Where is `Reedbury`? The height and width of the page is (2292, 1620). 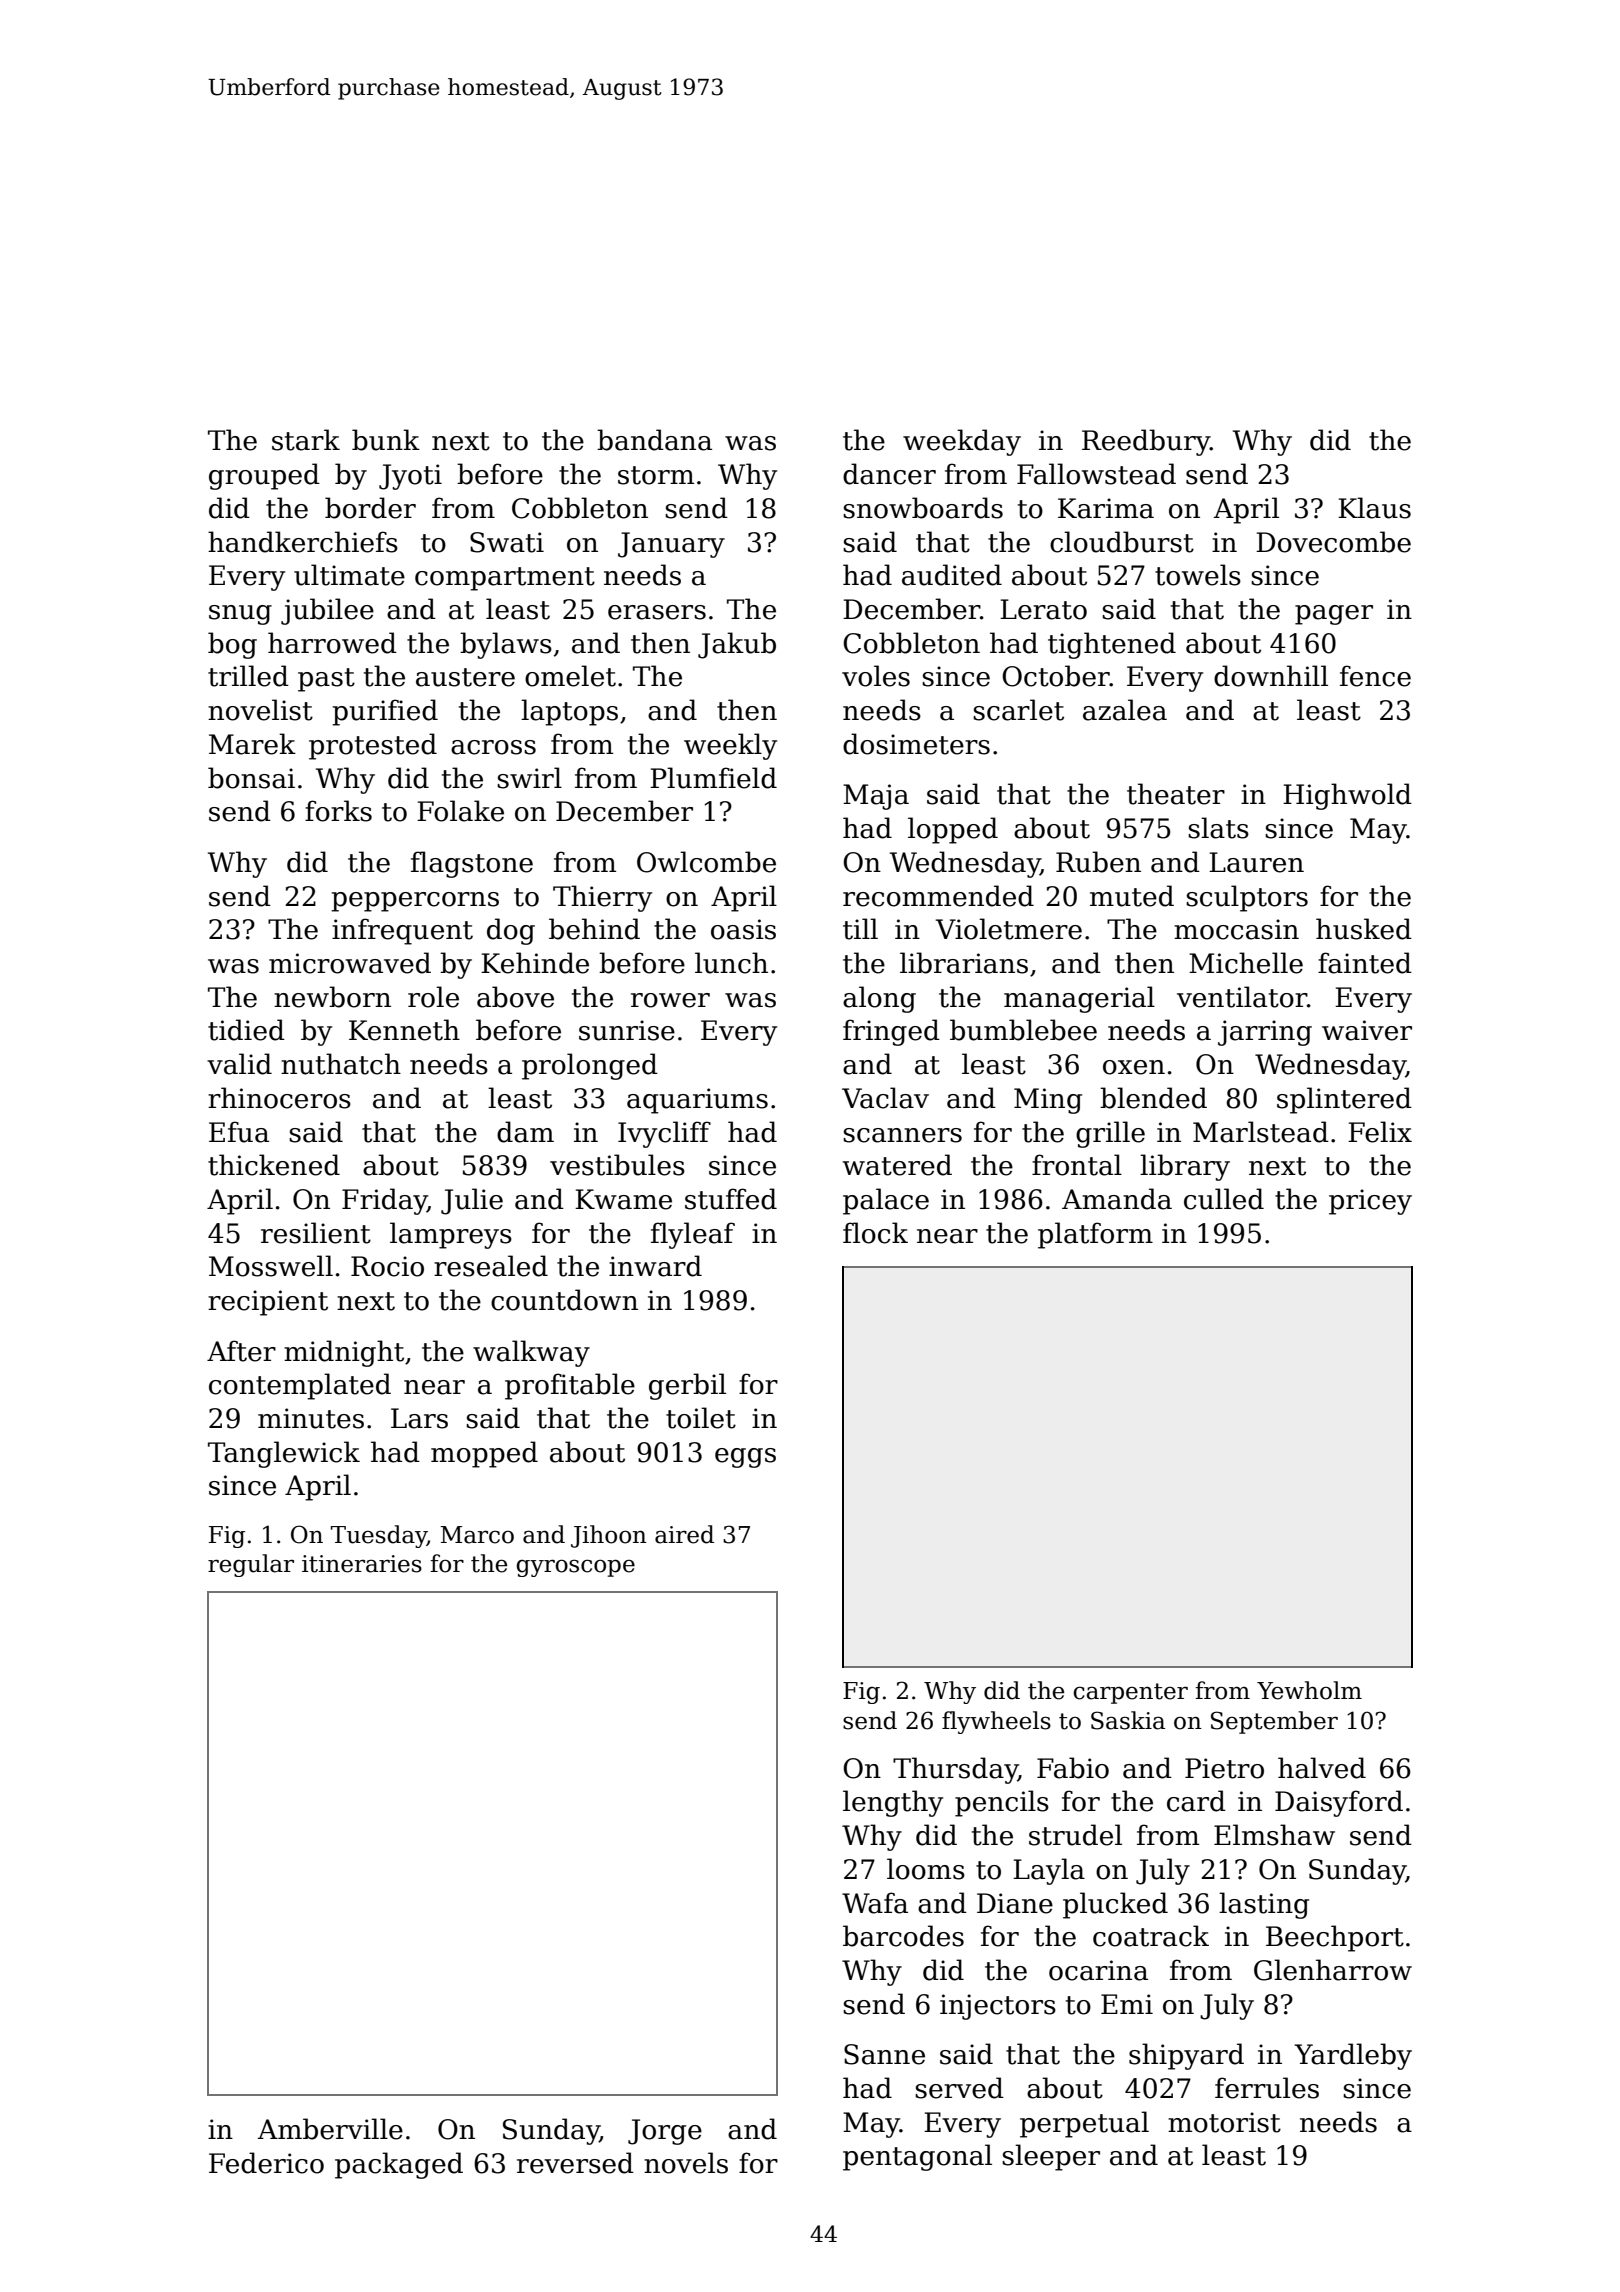 Reedbury is located at coordinates (1146, 442).
